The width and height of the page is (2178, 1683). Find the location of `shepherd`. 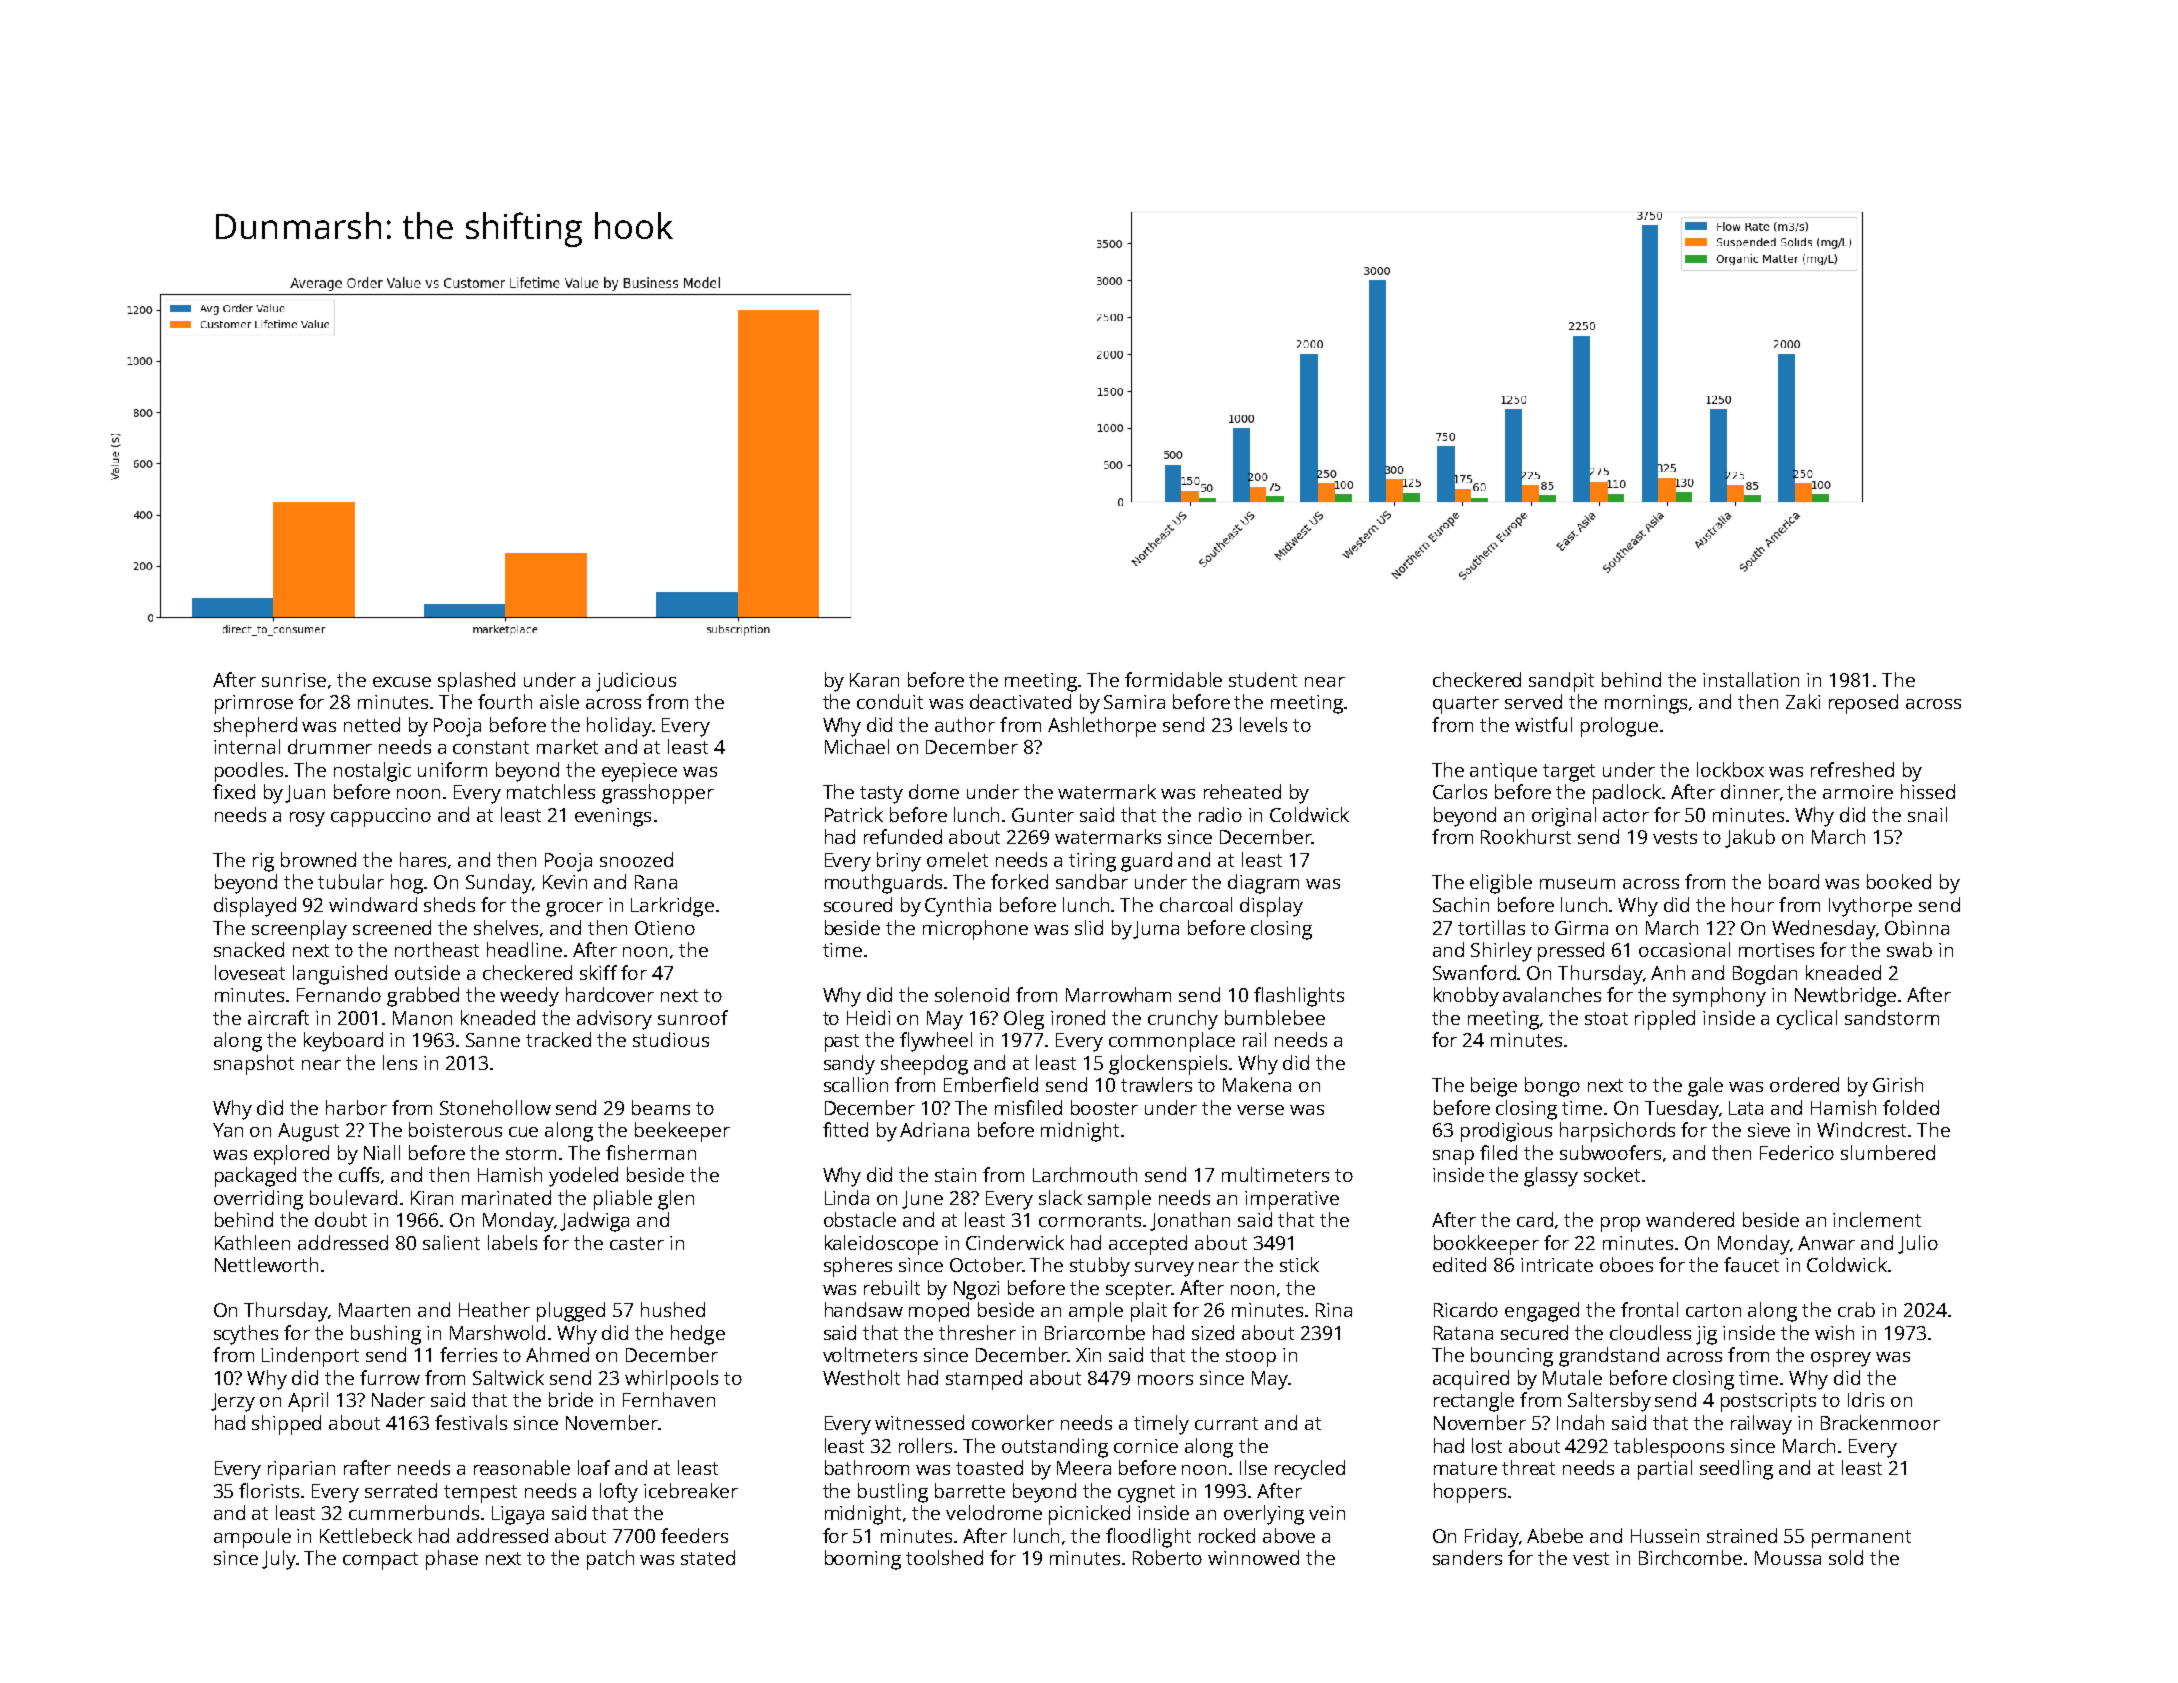

shepherd is located at coordinates (255, 727).
